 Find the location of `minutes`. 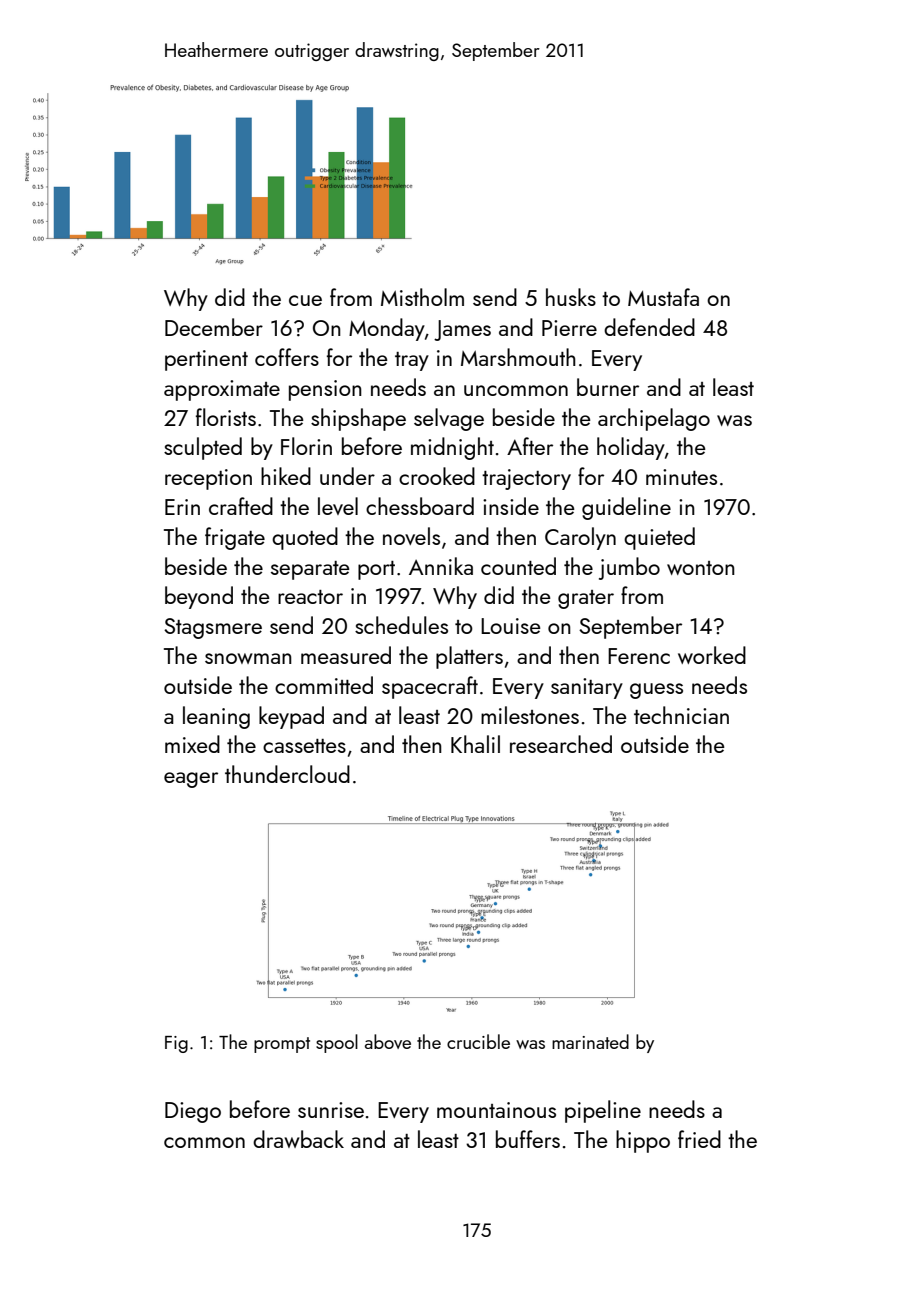

minutes is located at coordinates (681, 477).
